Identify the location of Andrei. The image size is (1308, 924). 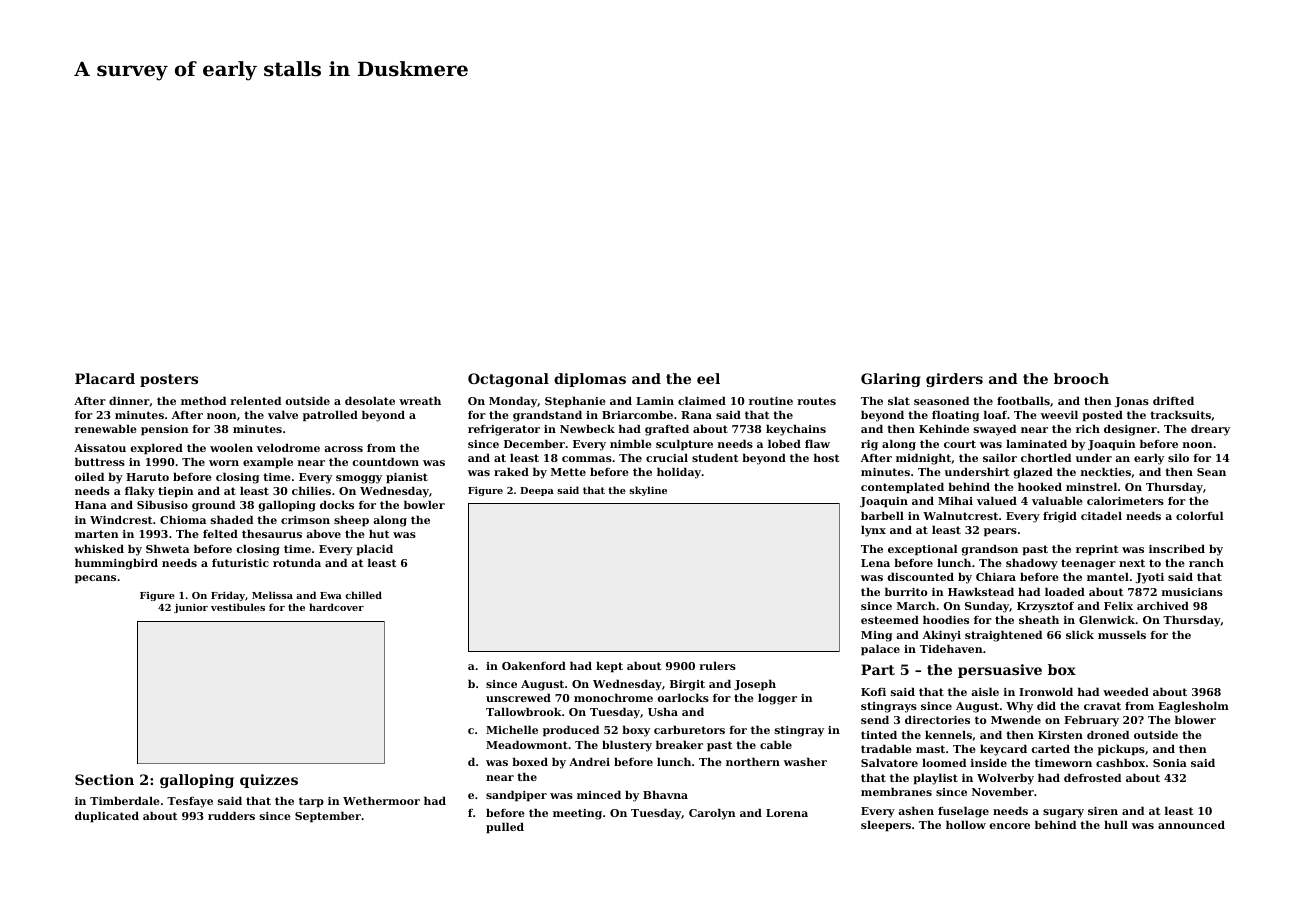
(589, 761).
